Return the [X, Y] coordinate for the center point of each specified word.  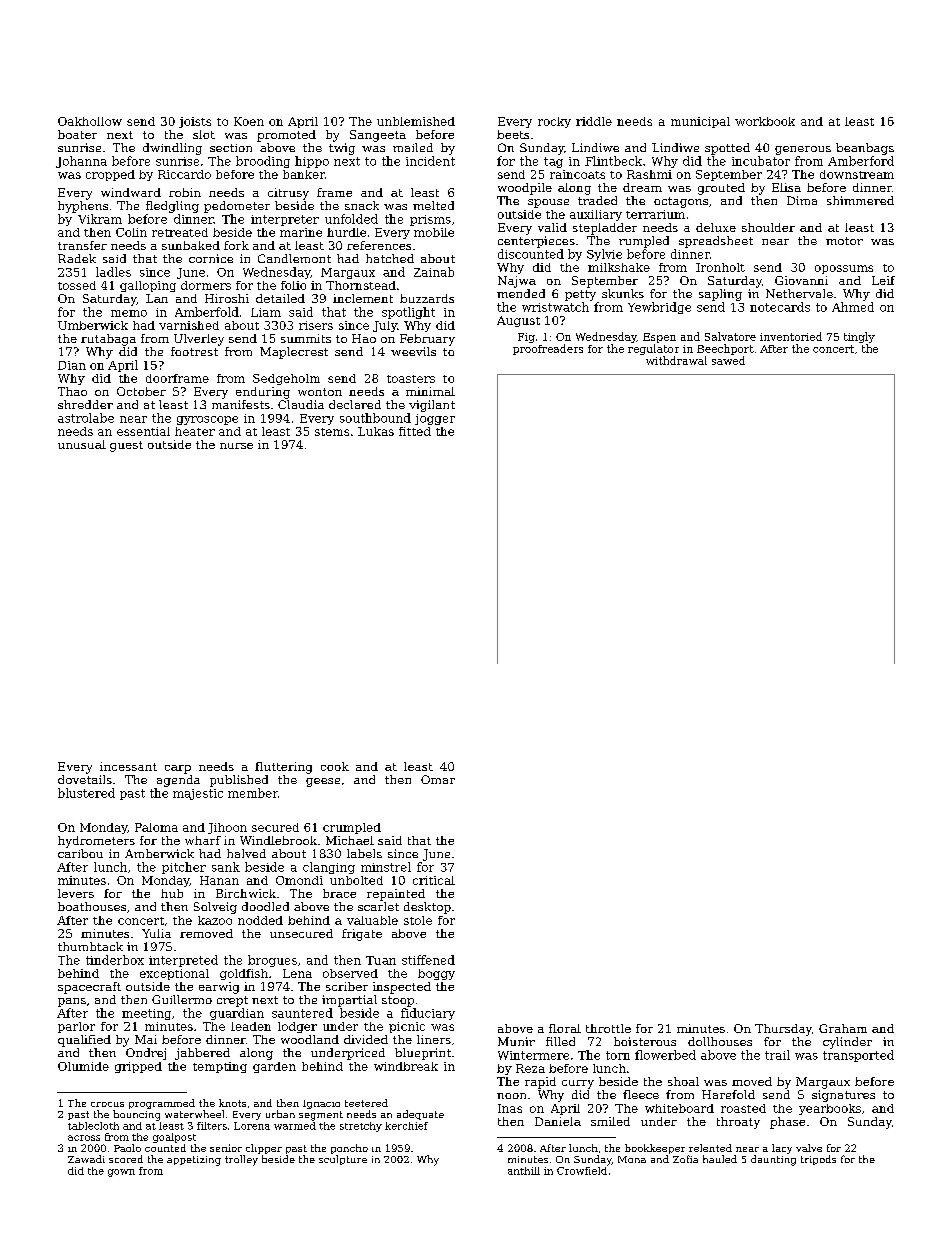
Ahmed [853, 307]
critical [434, 880]
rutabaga [108, 340]
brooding [263, 162]
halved [246, 853]
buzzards [427, 298]
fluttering [283, 768]
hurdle [346, 232]
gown [121, 1173]
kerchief [406, 1126]
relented [710, 1148]
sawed [728, 360]
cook [335, 766]
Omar [438, 779]
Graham [843, 1028]
